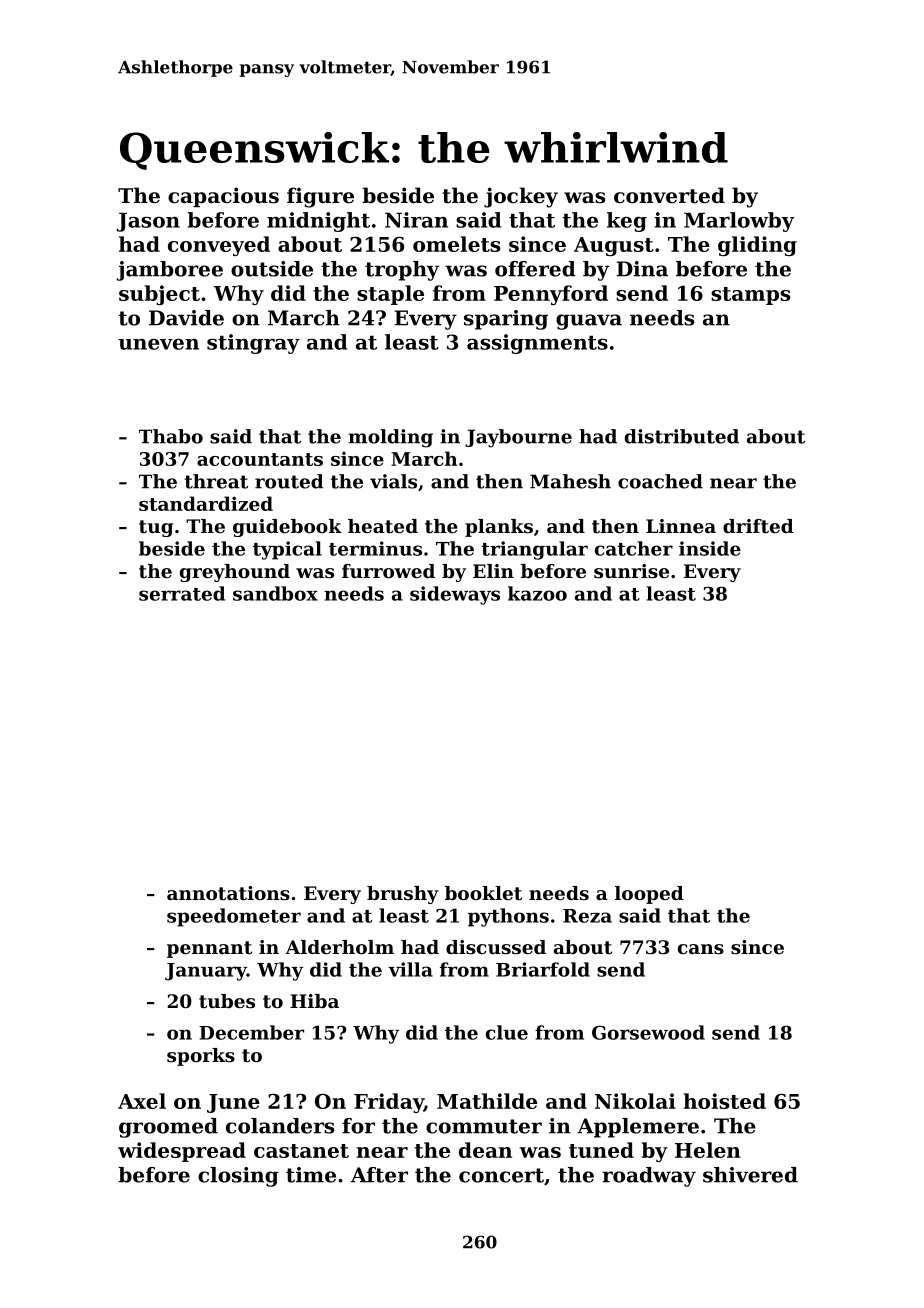 Image resolution: width=924 pixels, height=1308 pixels. What do you see at coordinates (627, 222) in the screenshot?
I see `keg` at bounding box center [627, 222].
